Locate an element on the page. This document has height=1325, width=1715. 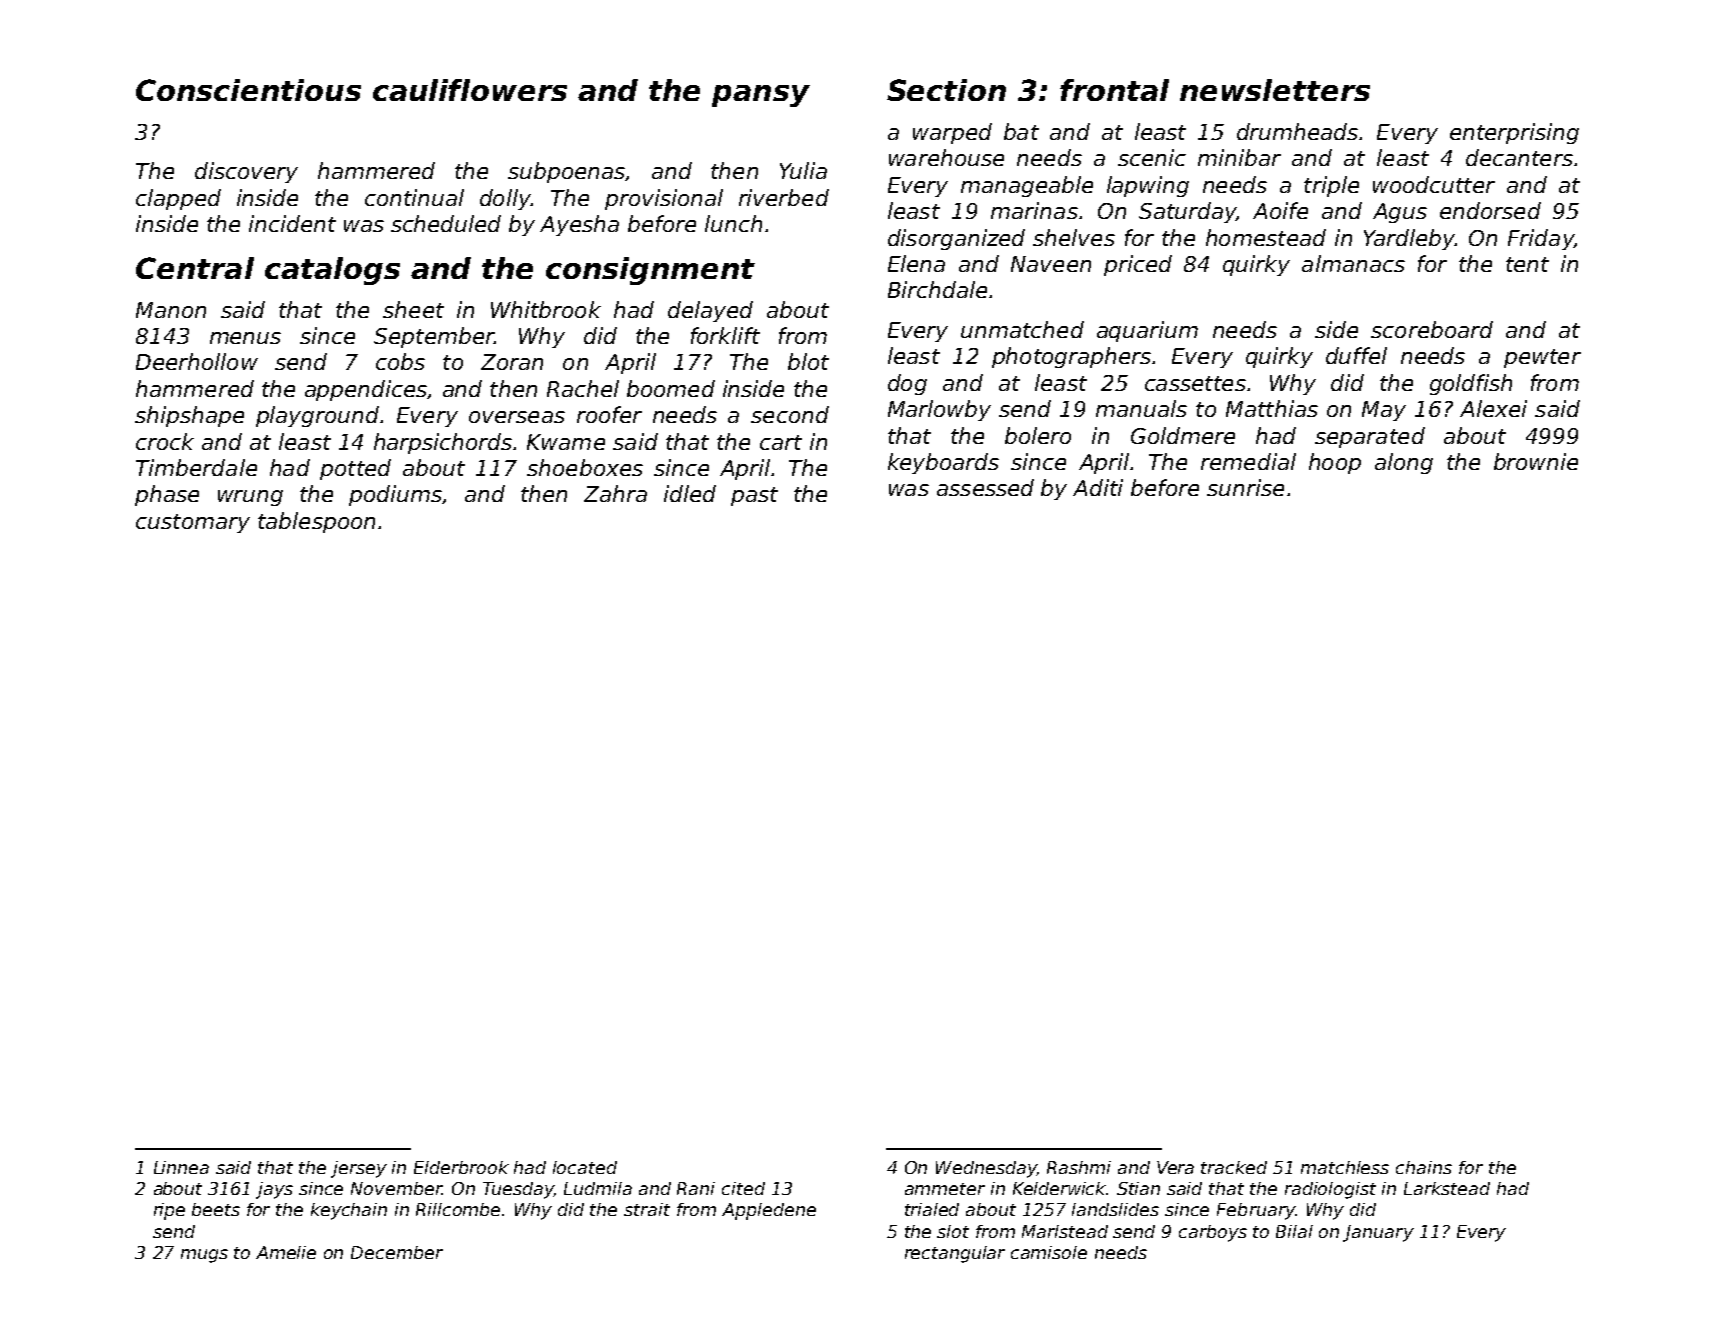
cobs is located at coordinates (400, 361).
